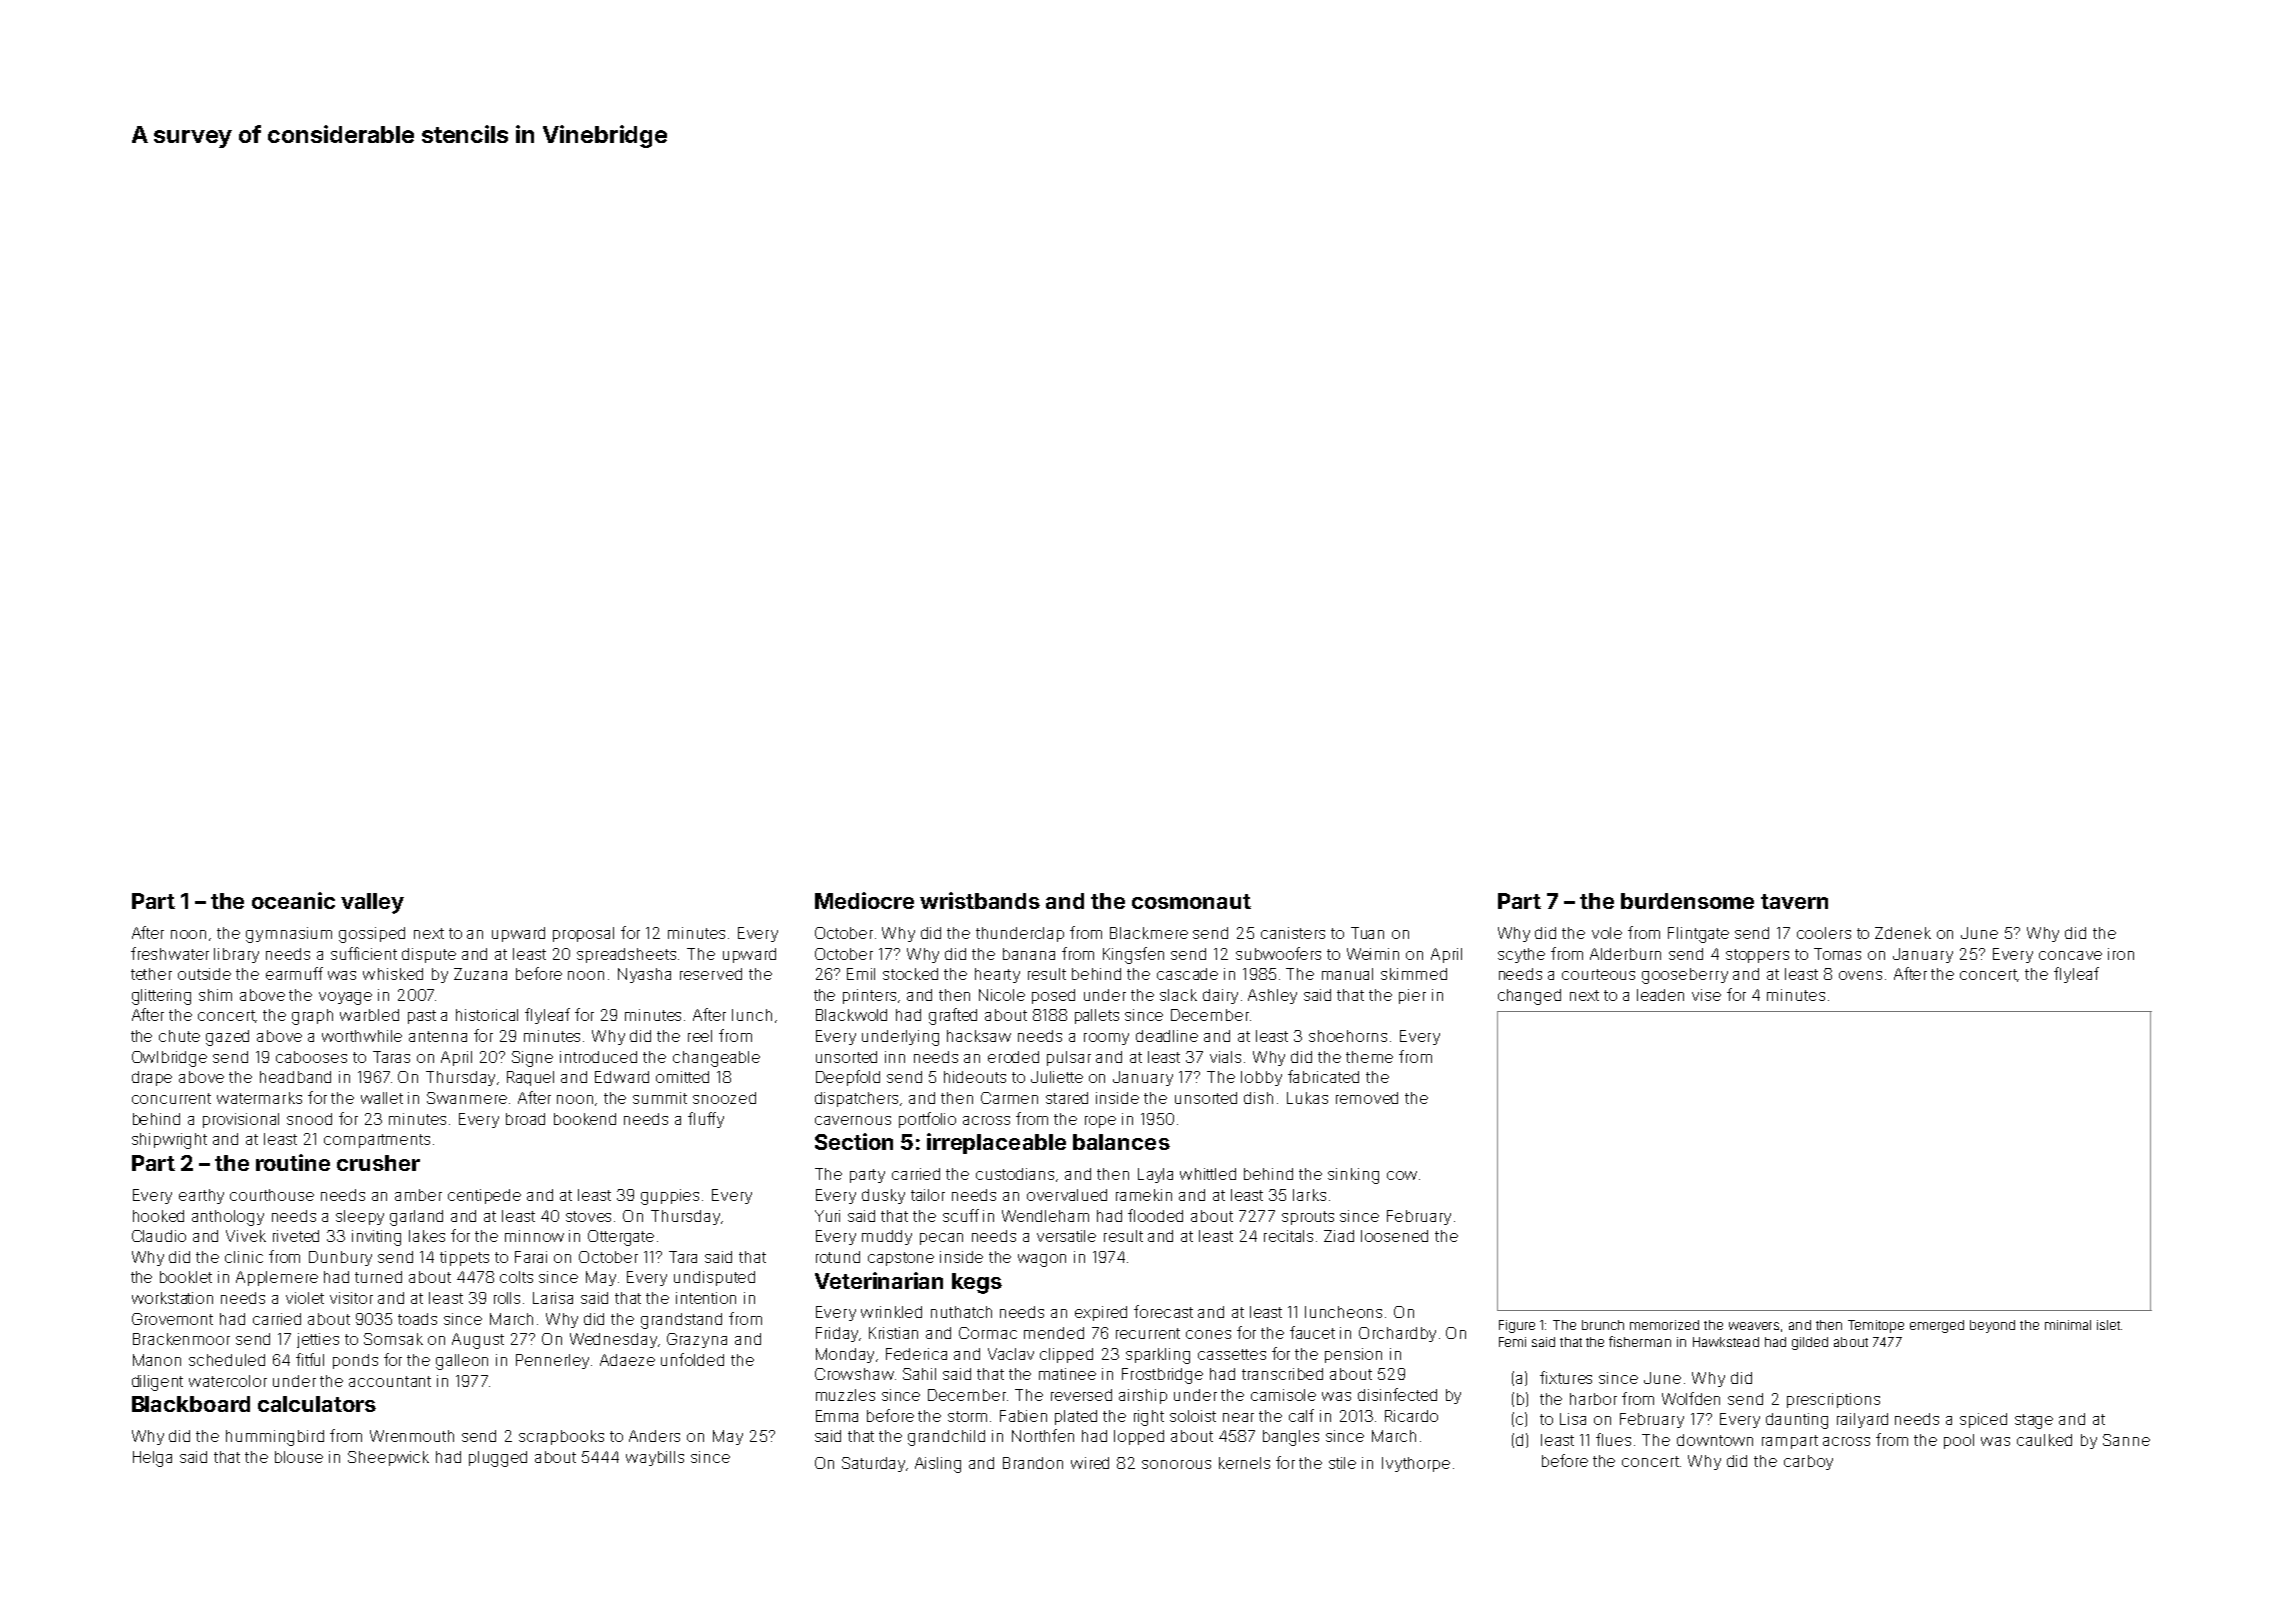 Image resolution: width=2282 pixels, height=1614 pixels. What do you see at coordinates (1808, 1462) in the screenshot?
I see `carboy` at bounding box center [1808, 1462].
